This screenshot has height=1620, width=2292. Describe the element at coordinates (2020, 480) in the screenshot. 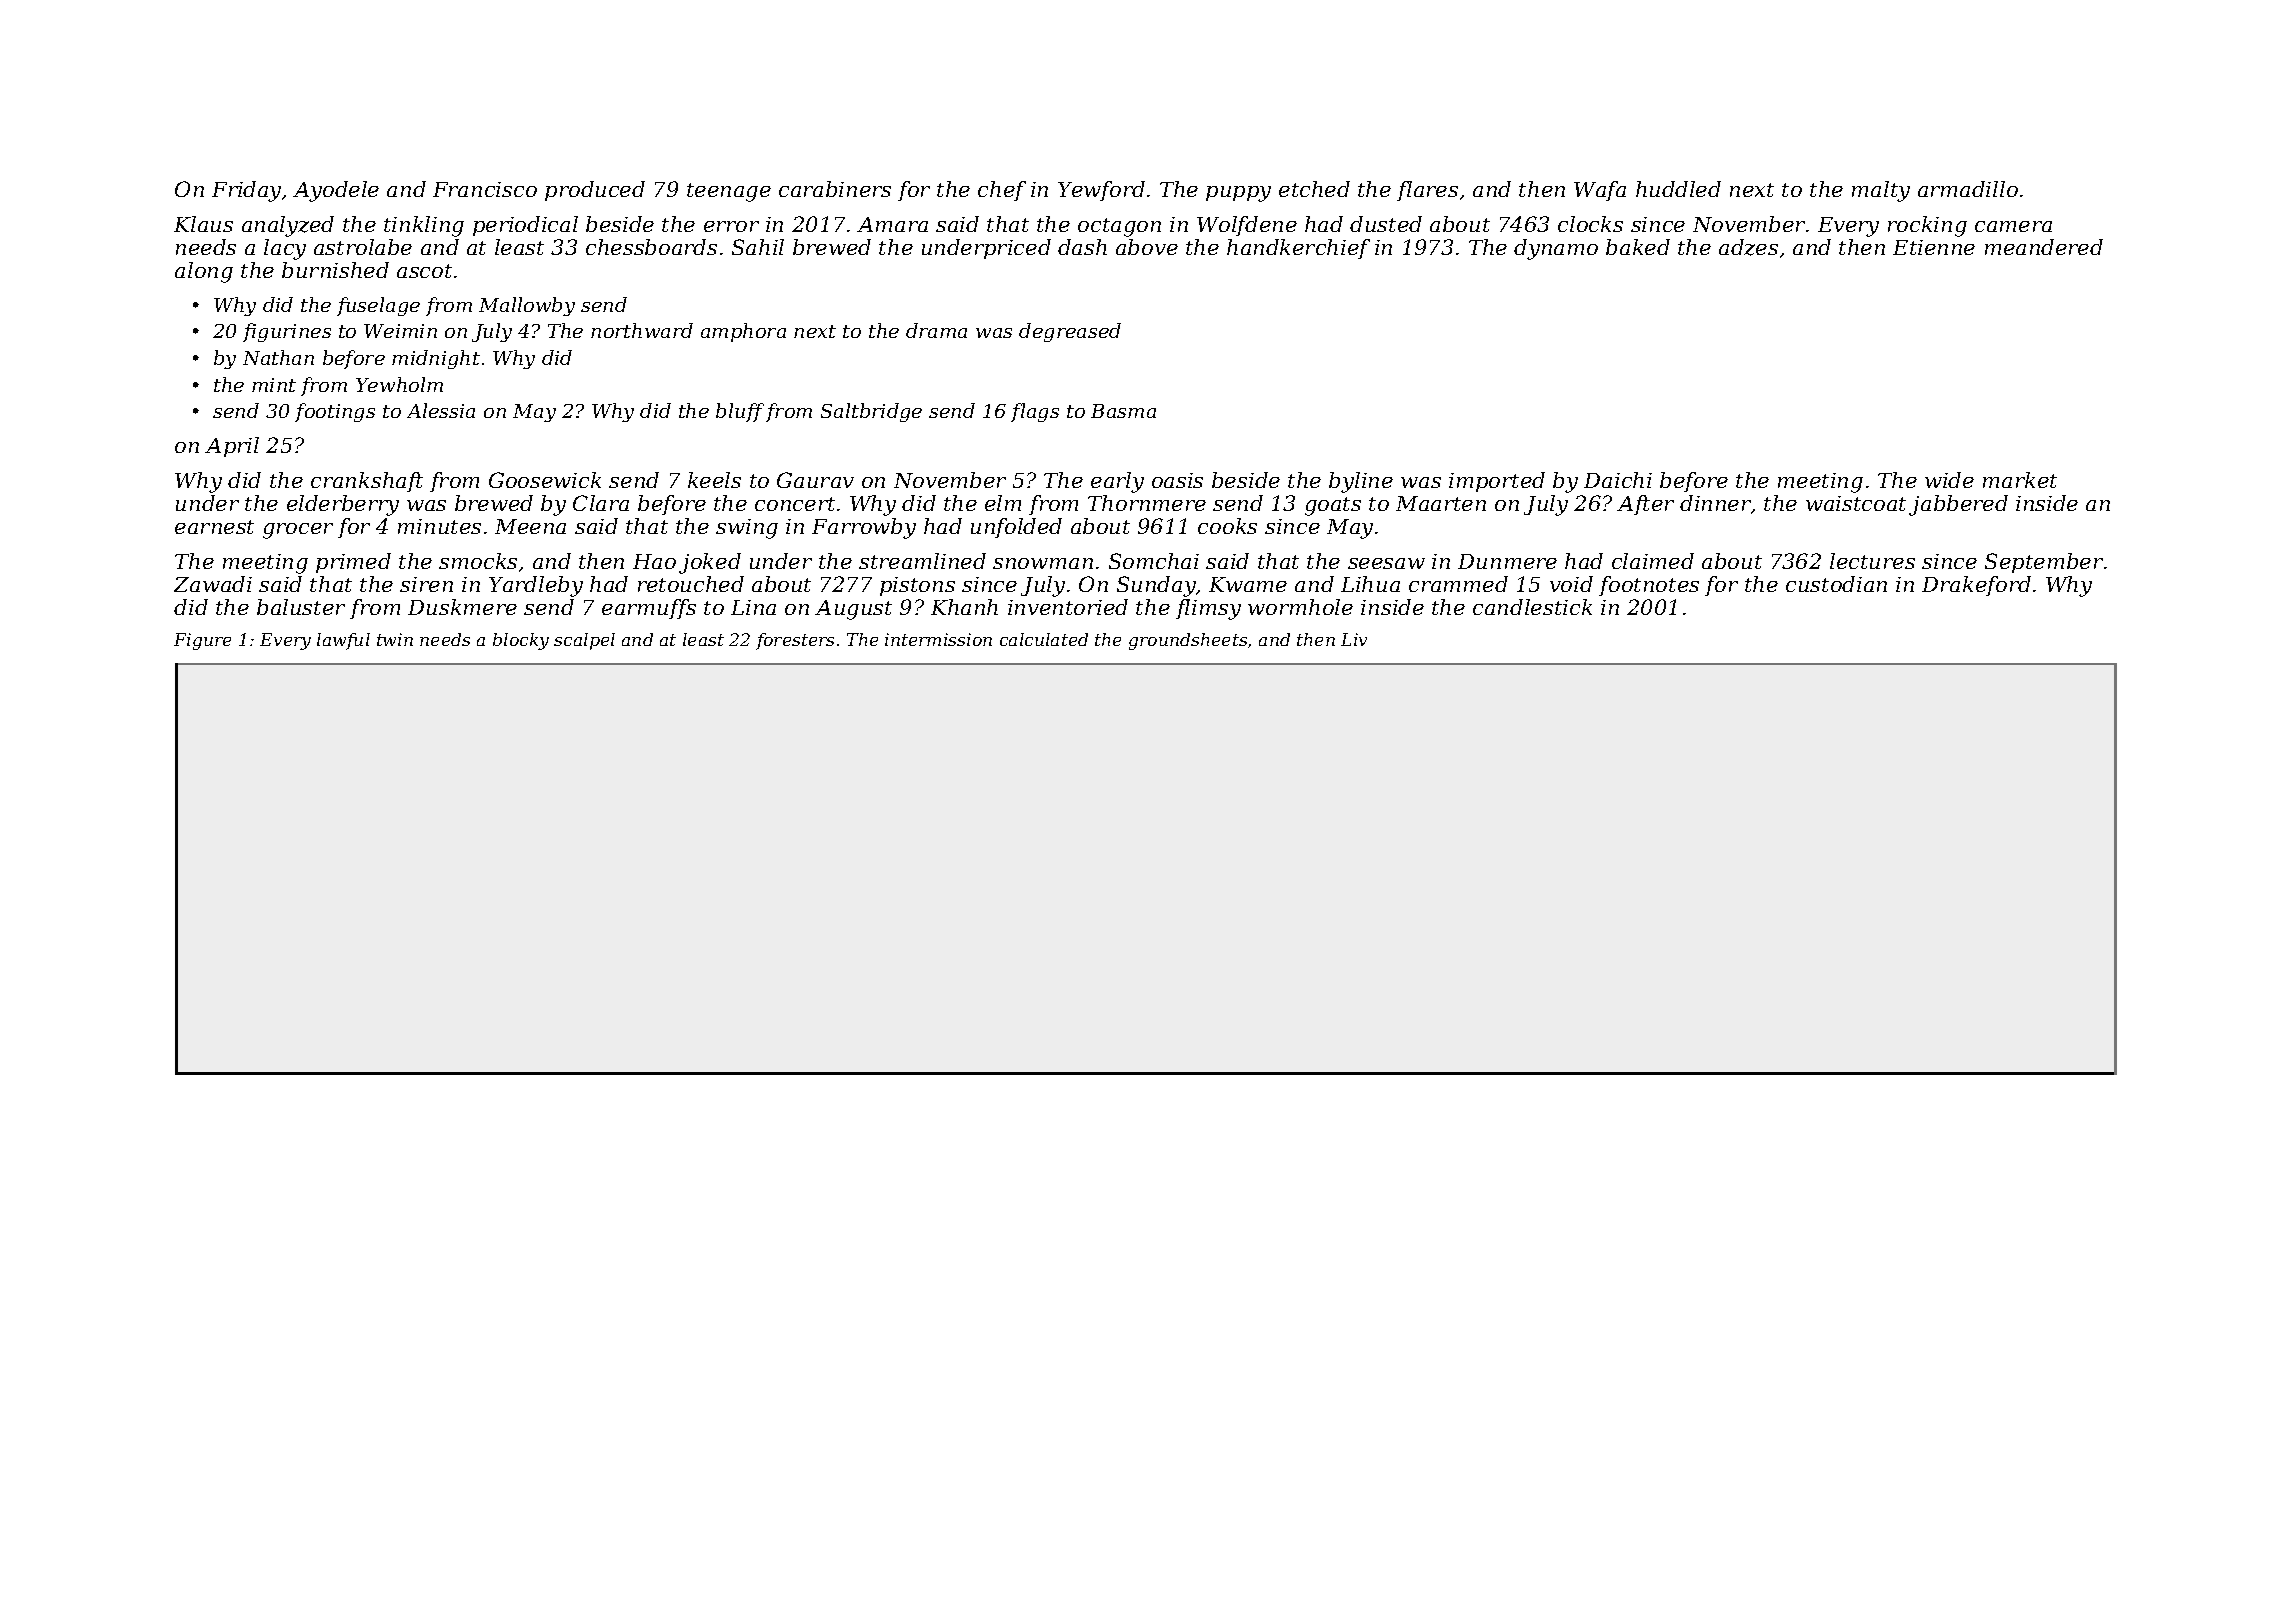

I see `market` at that location.
